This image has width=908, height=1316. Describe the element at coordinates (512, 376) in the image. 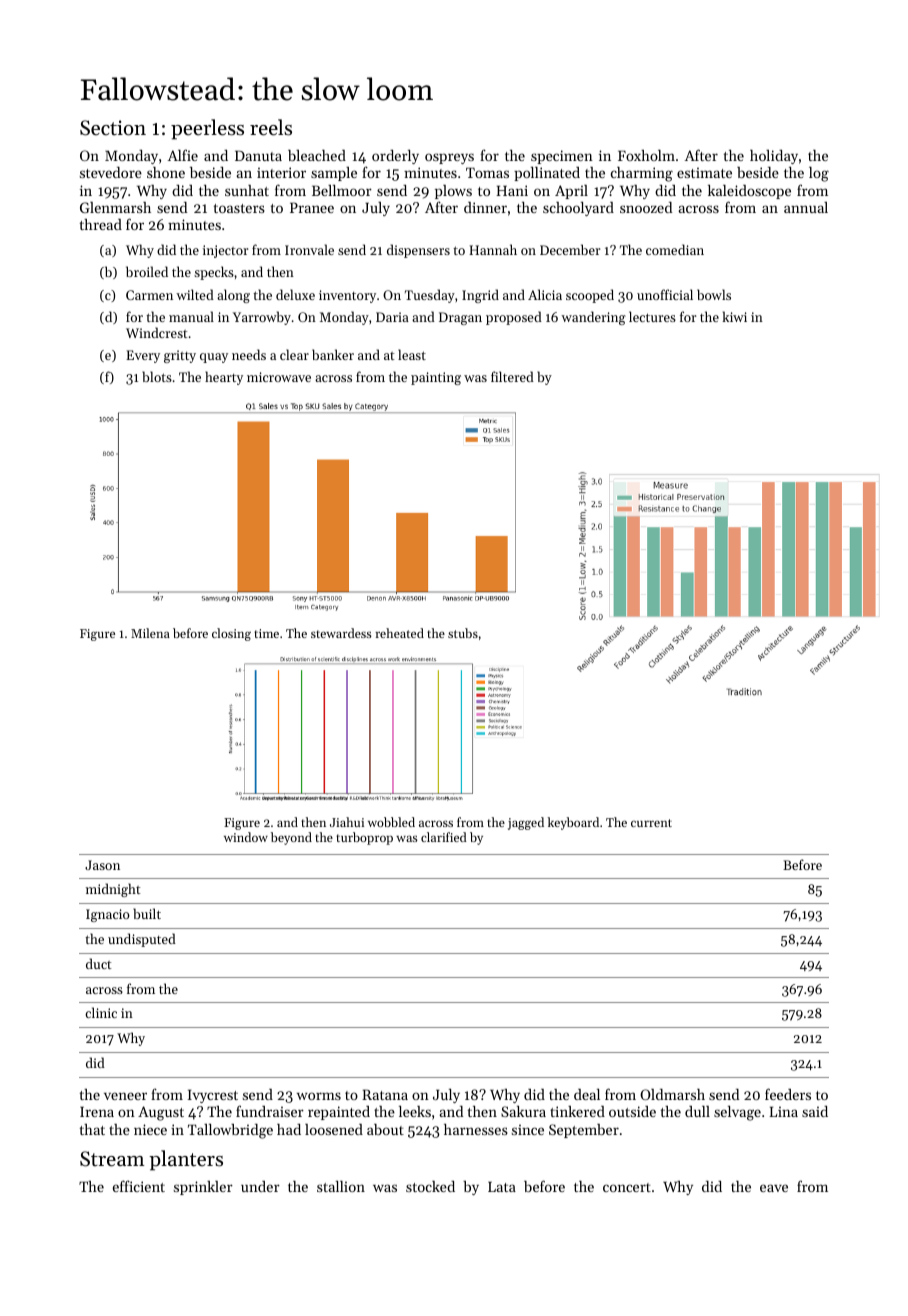

I see `filtered` at that location.
